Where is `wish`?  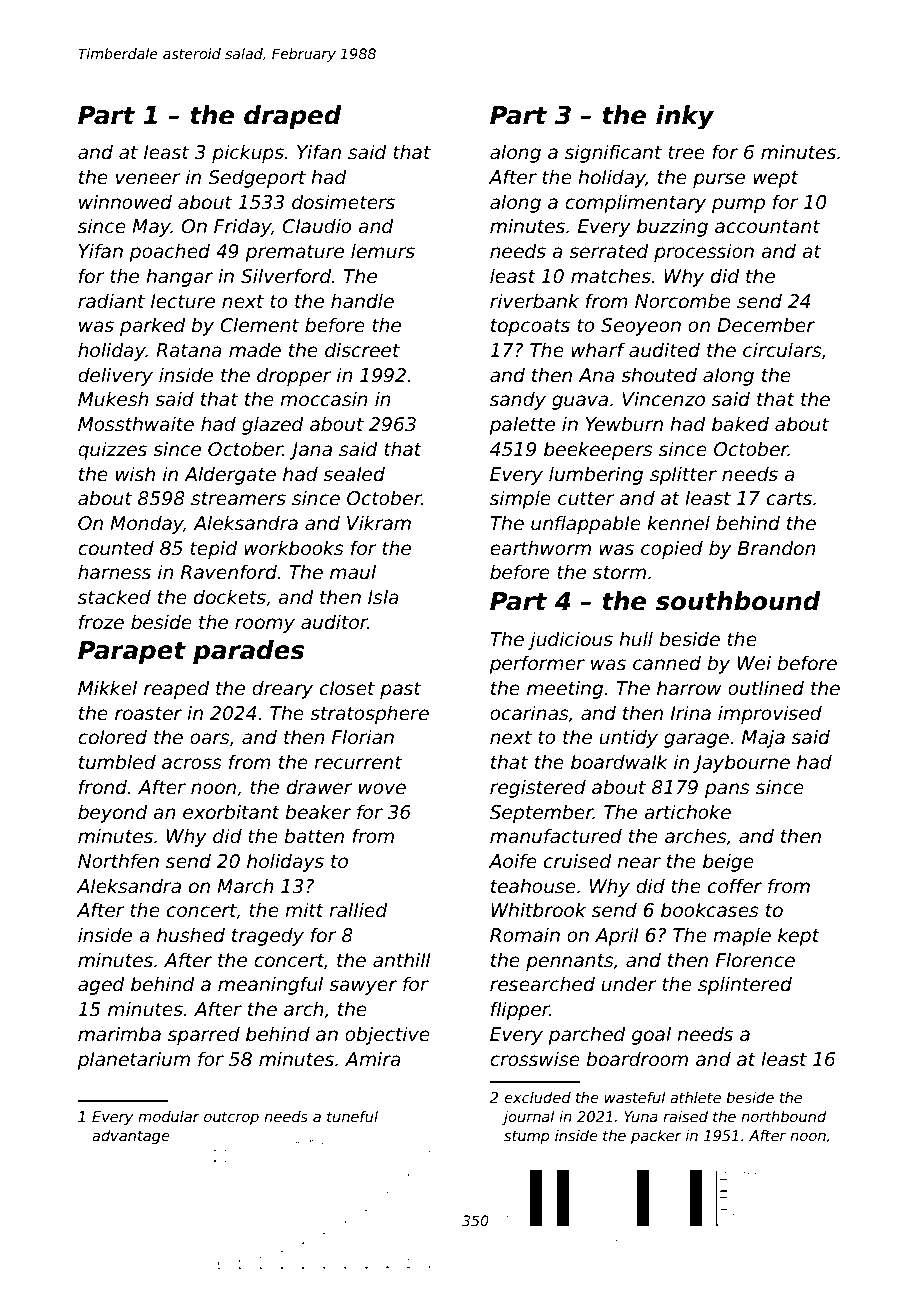
wish is located at coordinates (135, 474).
